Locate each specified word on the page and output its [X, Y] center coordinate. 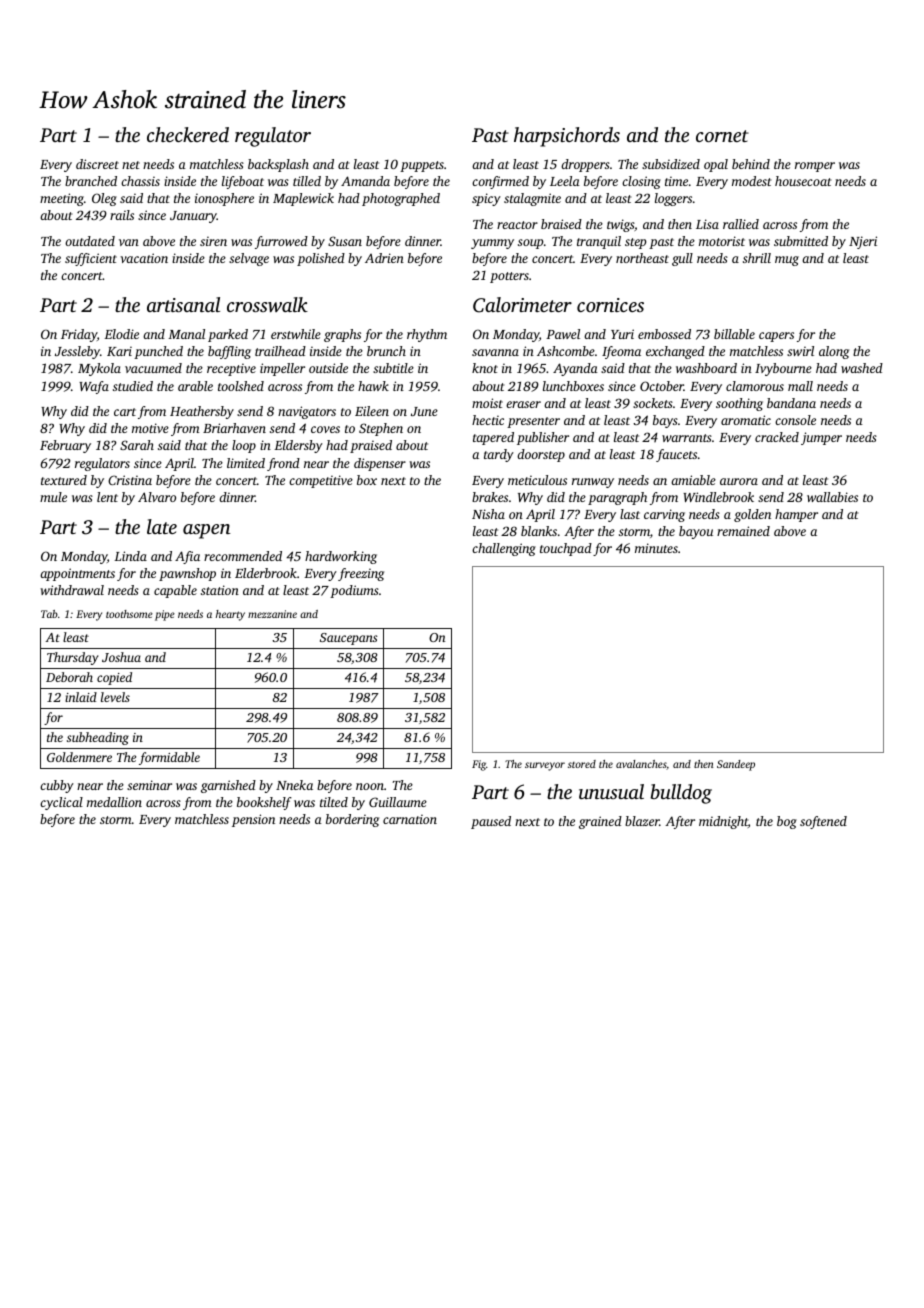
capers [776, 337]
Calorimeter [522, 305]
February [65, 446]
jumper [821, 438]
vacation [144, 258]
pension [253, 820]
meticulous [537, 480]
